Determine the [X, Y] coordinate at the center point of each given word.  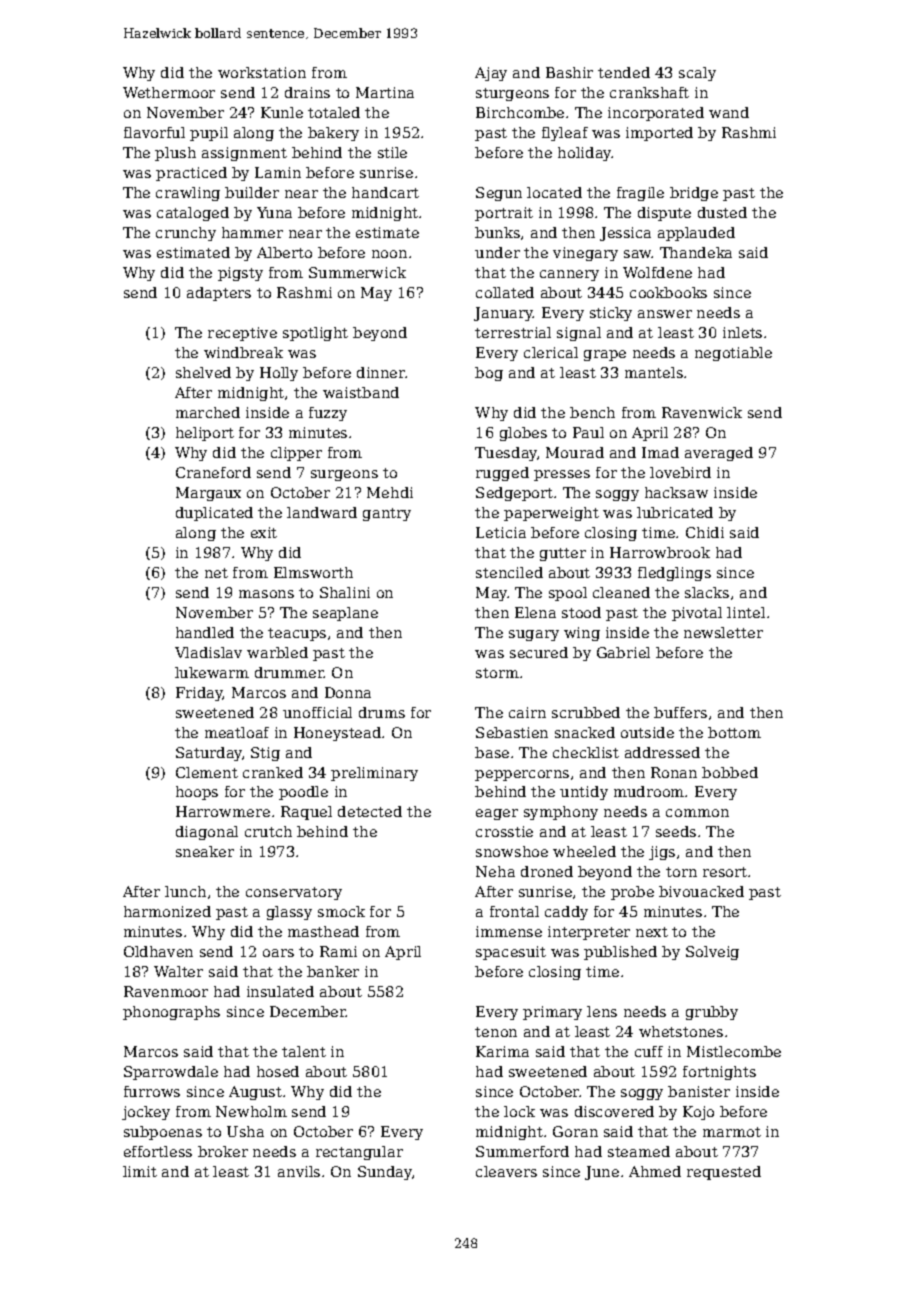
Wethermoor [169, 92]
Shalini [345, 592]
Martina [385, 92]
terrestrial [513, 332]
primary [552, 1013]
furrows [152, 1091]
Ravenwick [702, 412]
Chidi [705, 532]
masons [266, 594]
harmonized [167, 911]
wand [729, 112]
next [652, 932]
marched [208, 412]
